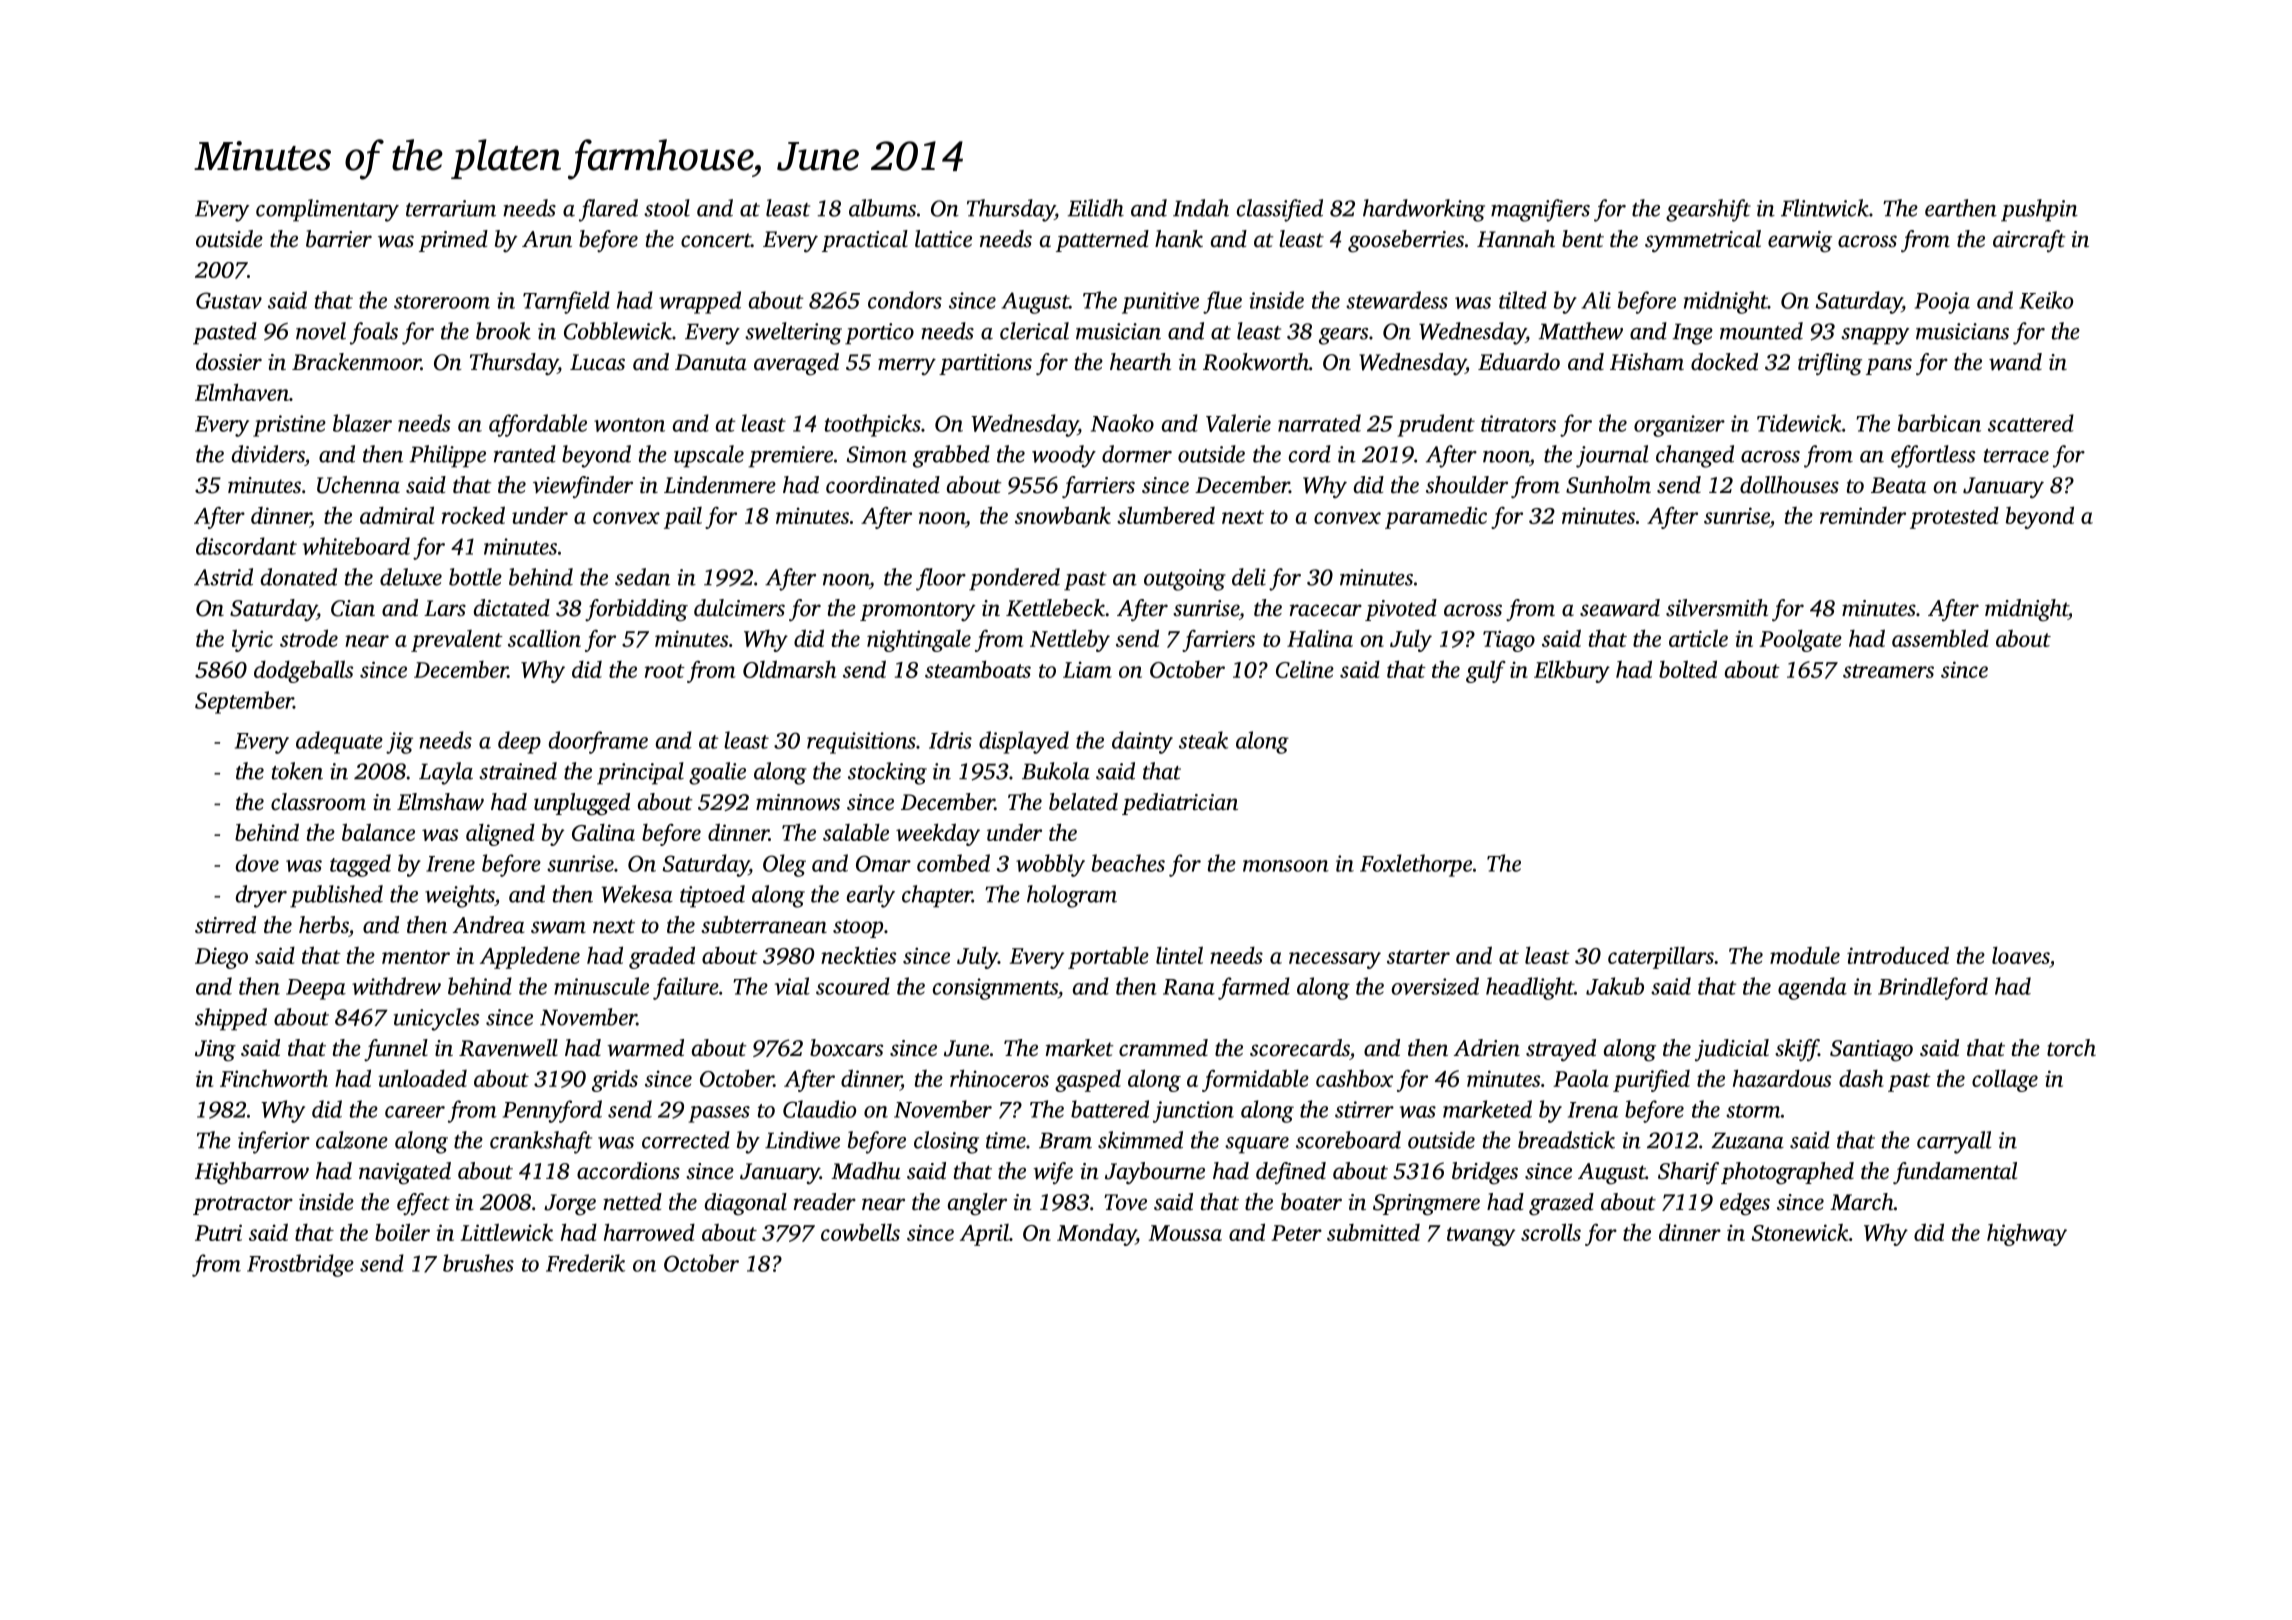  I want to click on navigated, so click(405, 1173).
